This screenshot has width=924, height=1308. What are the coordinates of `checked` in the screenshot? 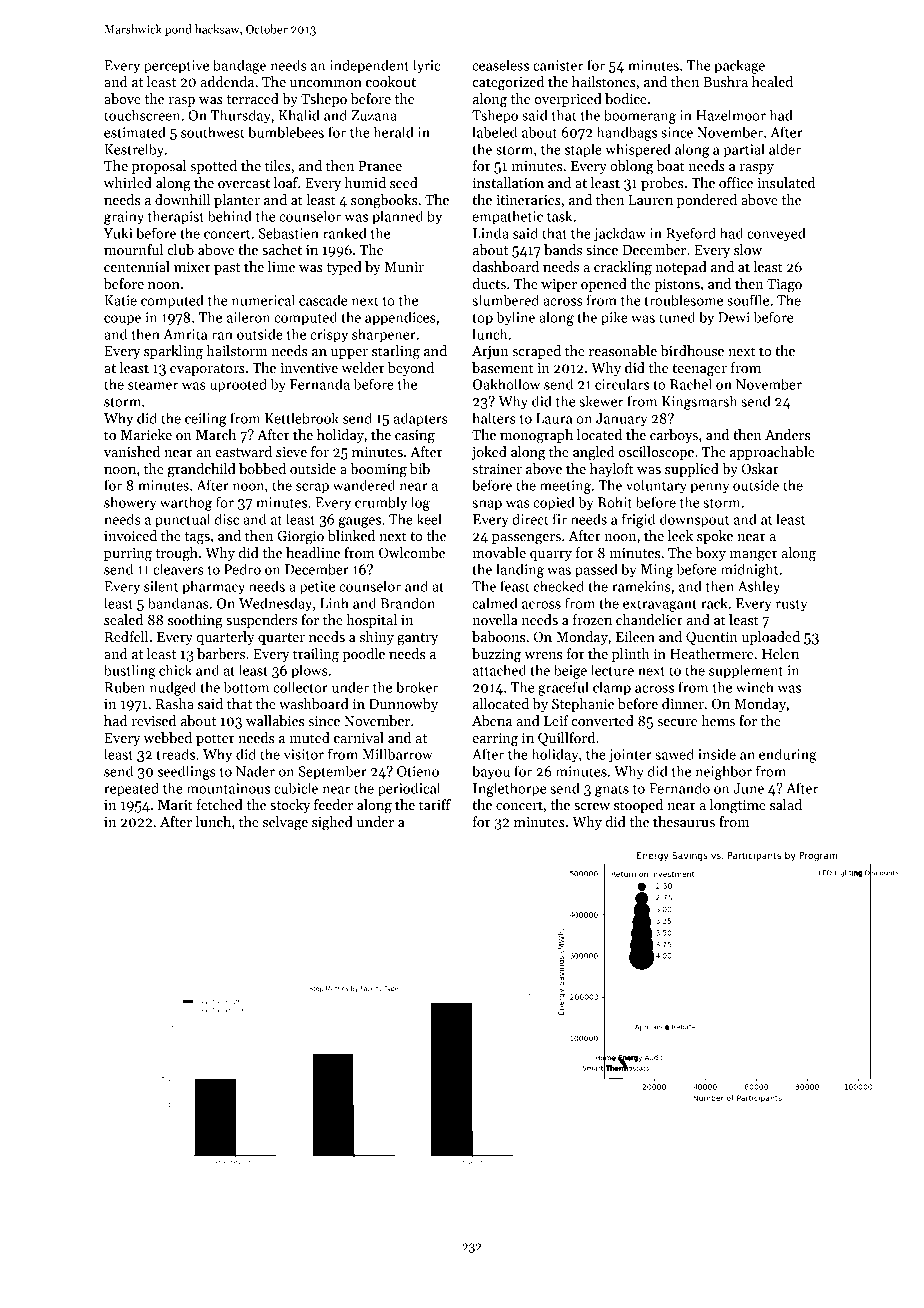 It's located at (559, 586).
